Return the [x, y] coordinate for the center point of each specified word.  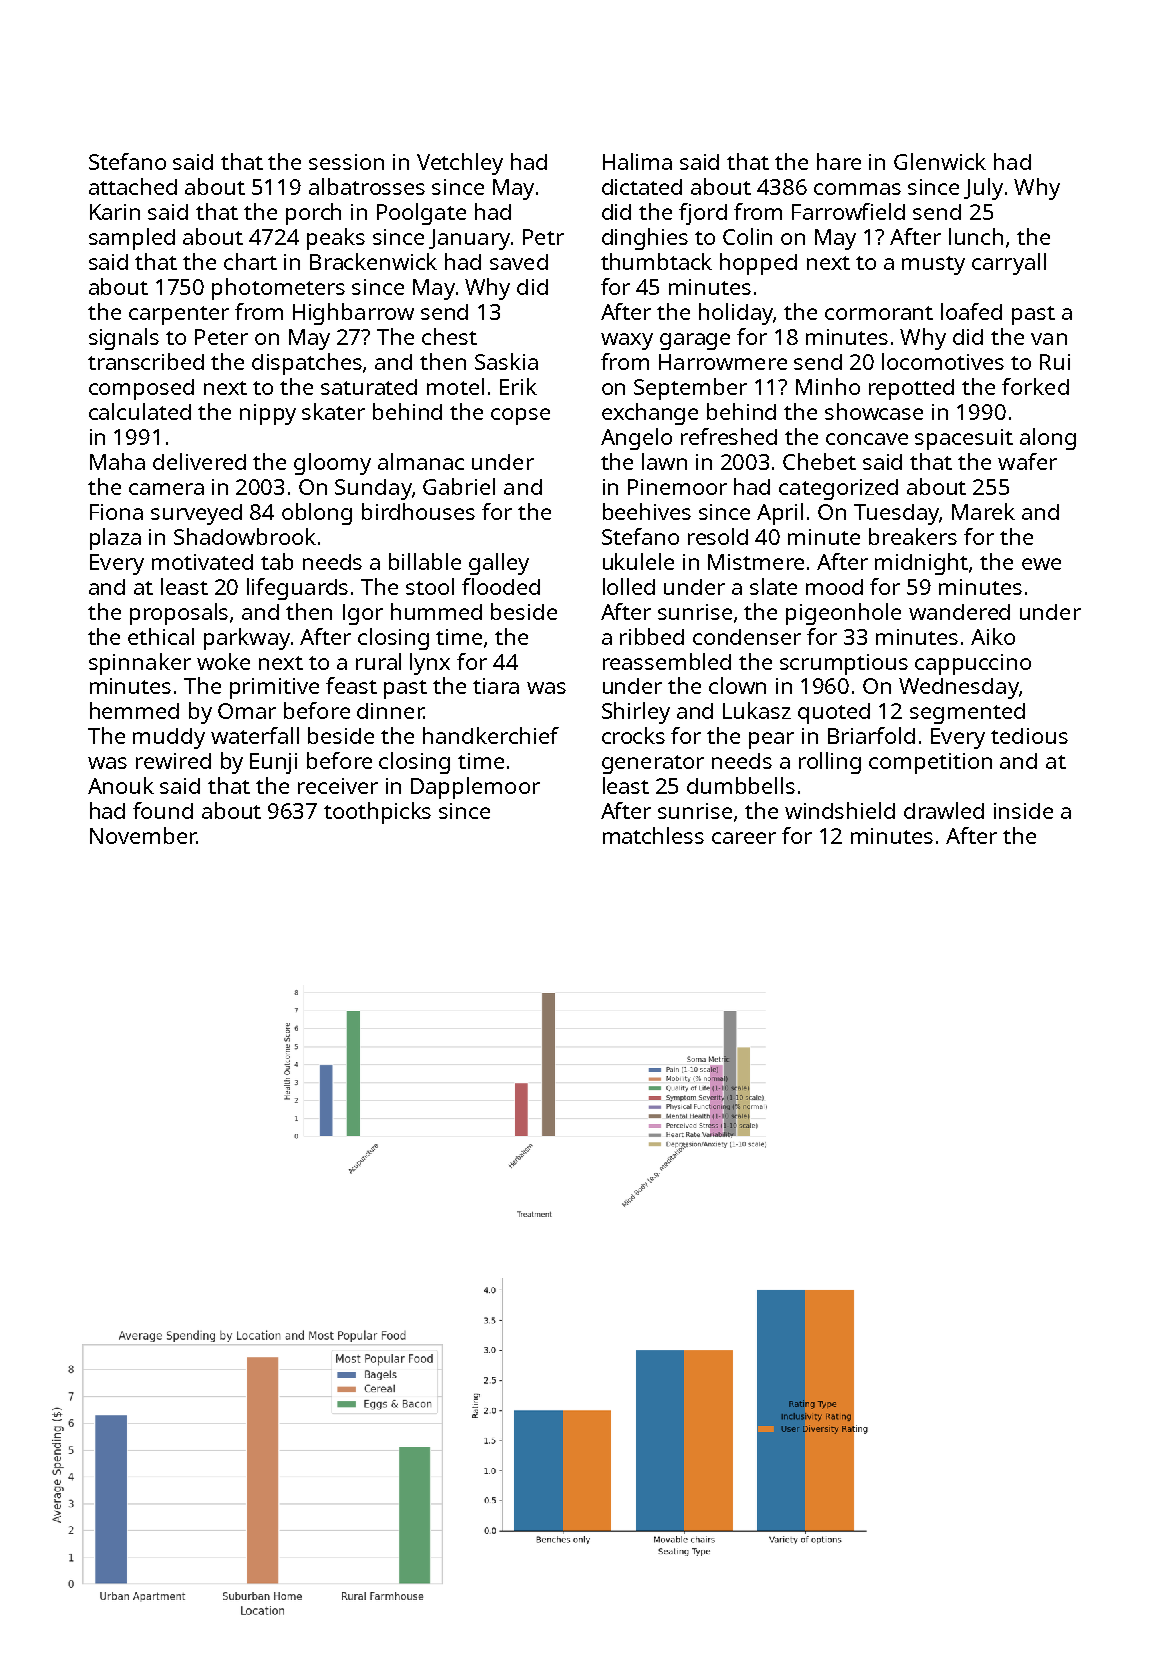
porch [313, 214]
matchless [653, 835]
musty [933, 265]
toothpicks [377, 813]
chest [449, 336]
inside [1023, 811]
